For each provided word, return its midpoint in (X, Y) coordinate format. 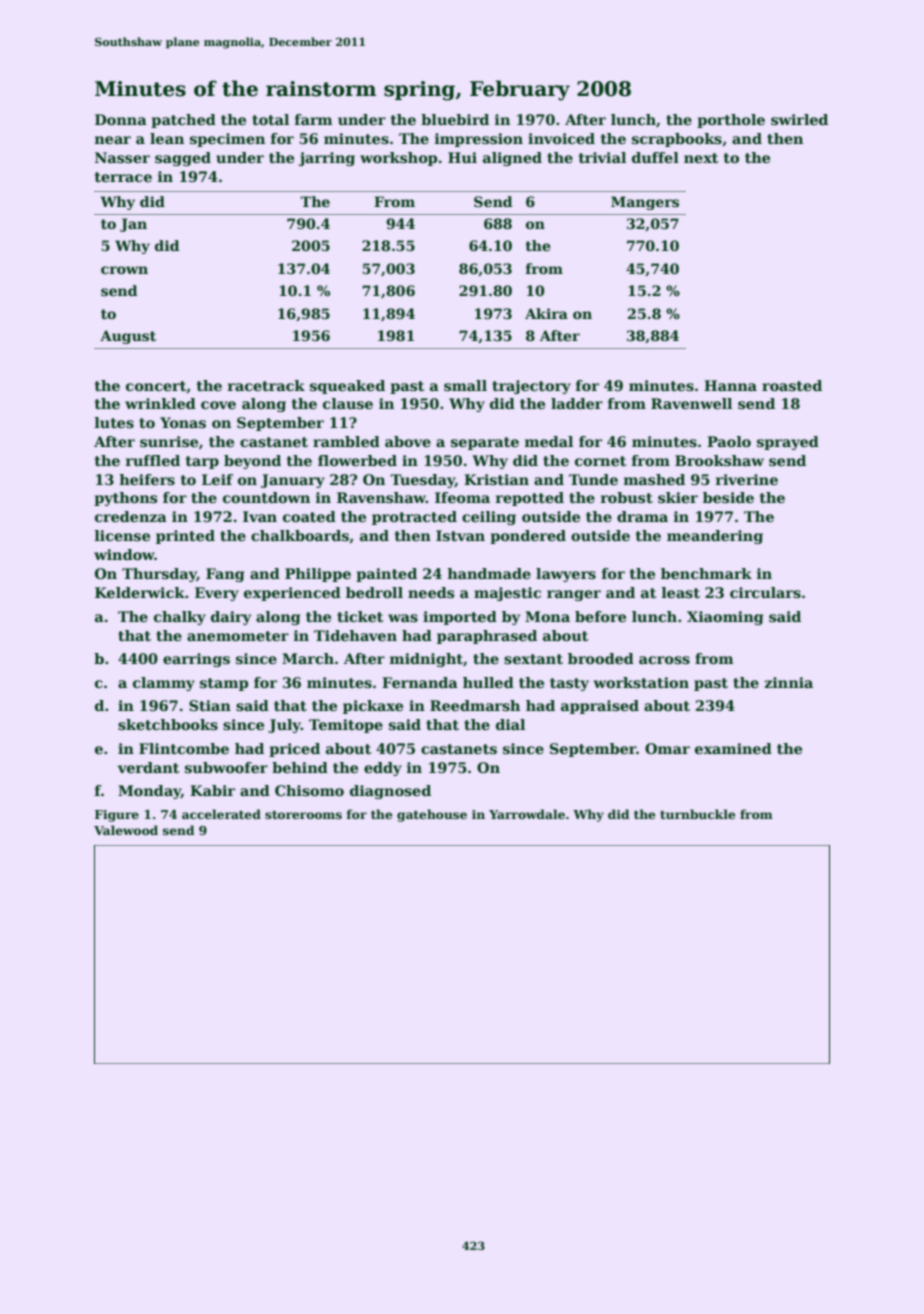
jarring (327, 159)
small (465, 385)
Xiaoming (725, 618)
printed (185, 537)
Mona (547, 616)
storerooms (303, 815)
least (681, 592)
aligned (512, 159)
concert (156, 386)
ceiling (489, 518)
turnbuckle (698, 814)
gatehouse (432, 815)
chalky (180, 618)
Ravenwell (691, 403)
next (701, 158)
